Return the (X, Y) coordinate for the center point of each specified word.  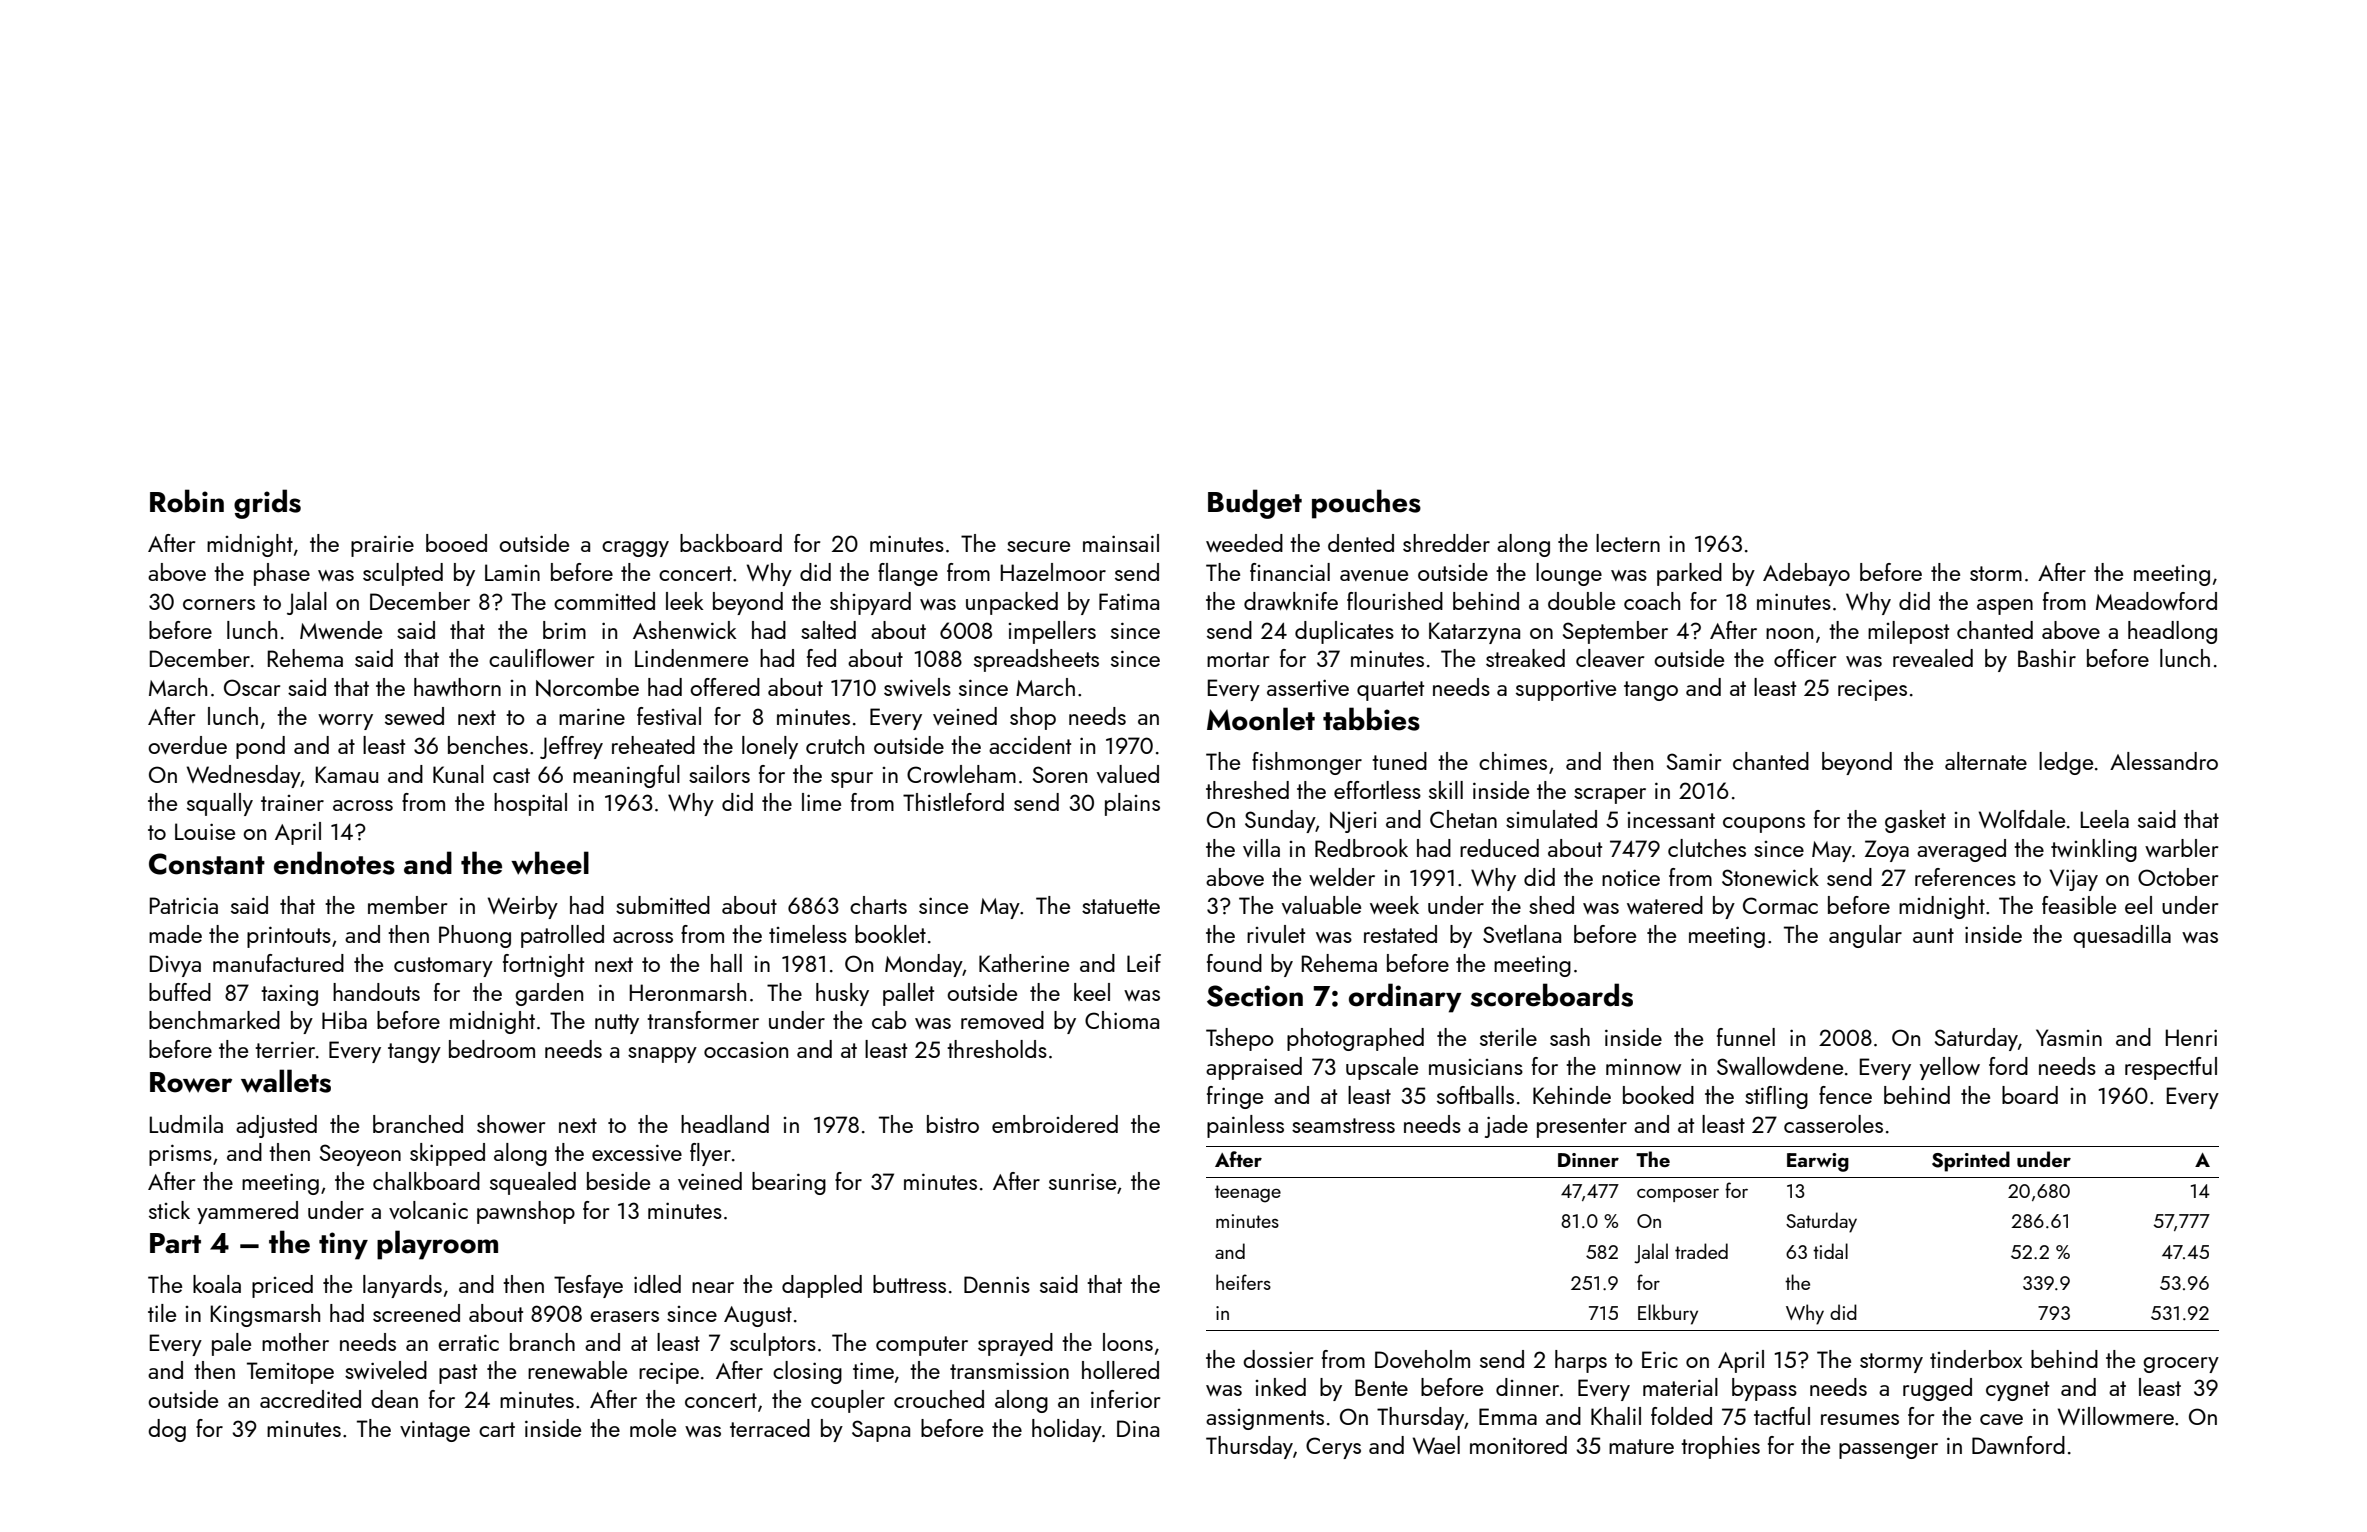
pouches (1366, 504)
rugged (1937, 1389)
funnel (1746, 1037)
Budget (1255, 504)
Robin (187, 501)
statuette (1121, 906)
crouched (939, 1399)
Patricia (184, 905)
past (458, 1374)
